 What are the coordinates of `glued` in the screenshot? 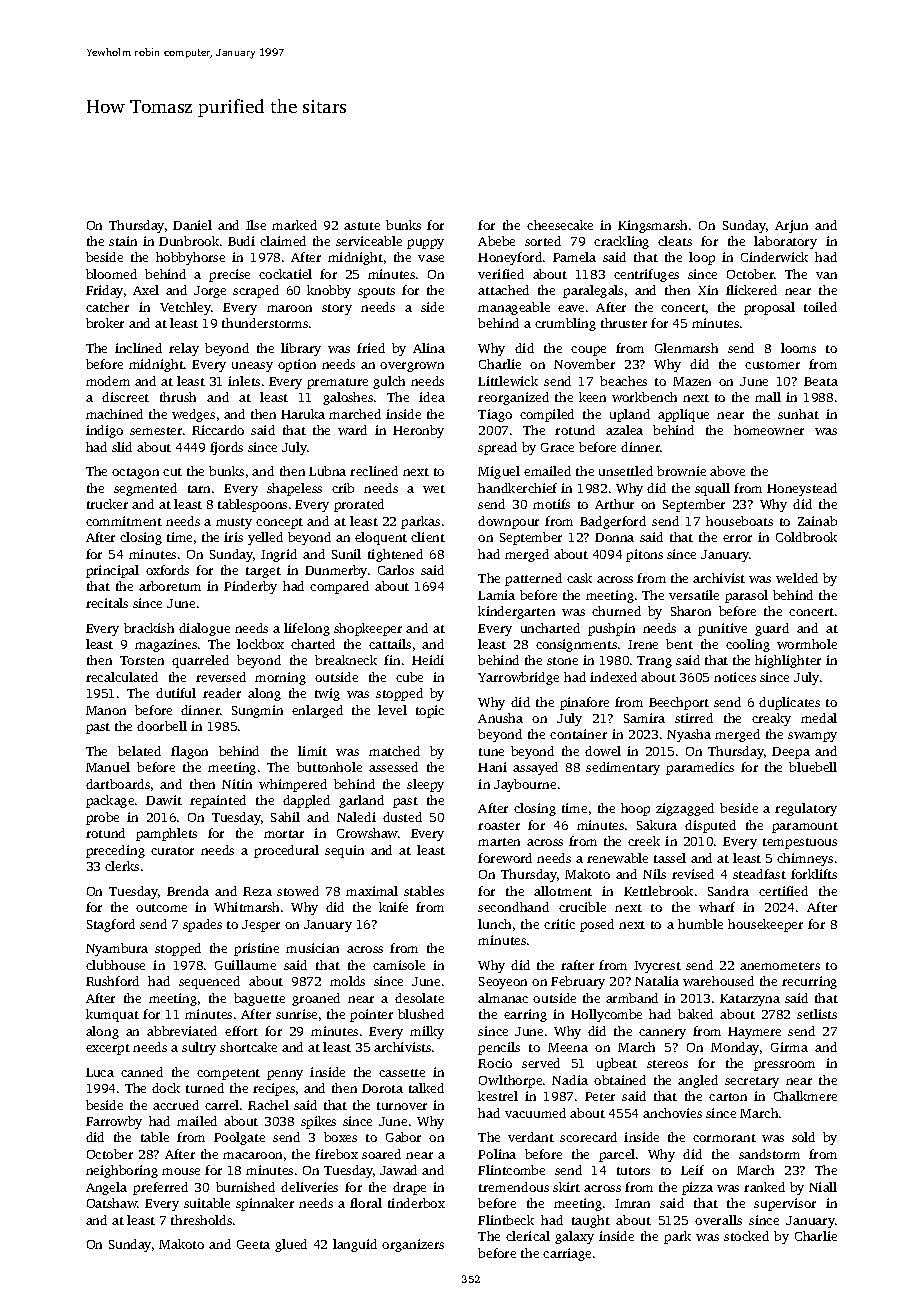 It's located at (291, 1245).
